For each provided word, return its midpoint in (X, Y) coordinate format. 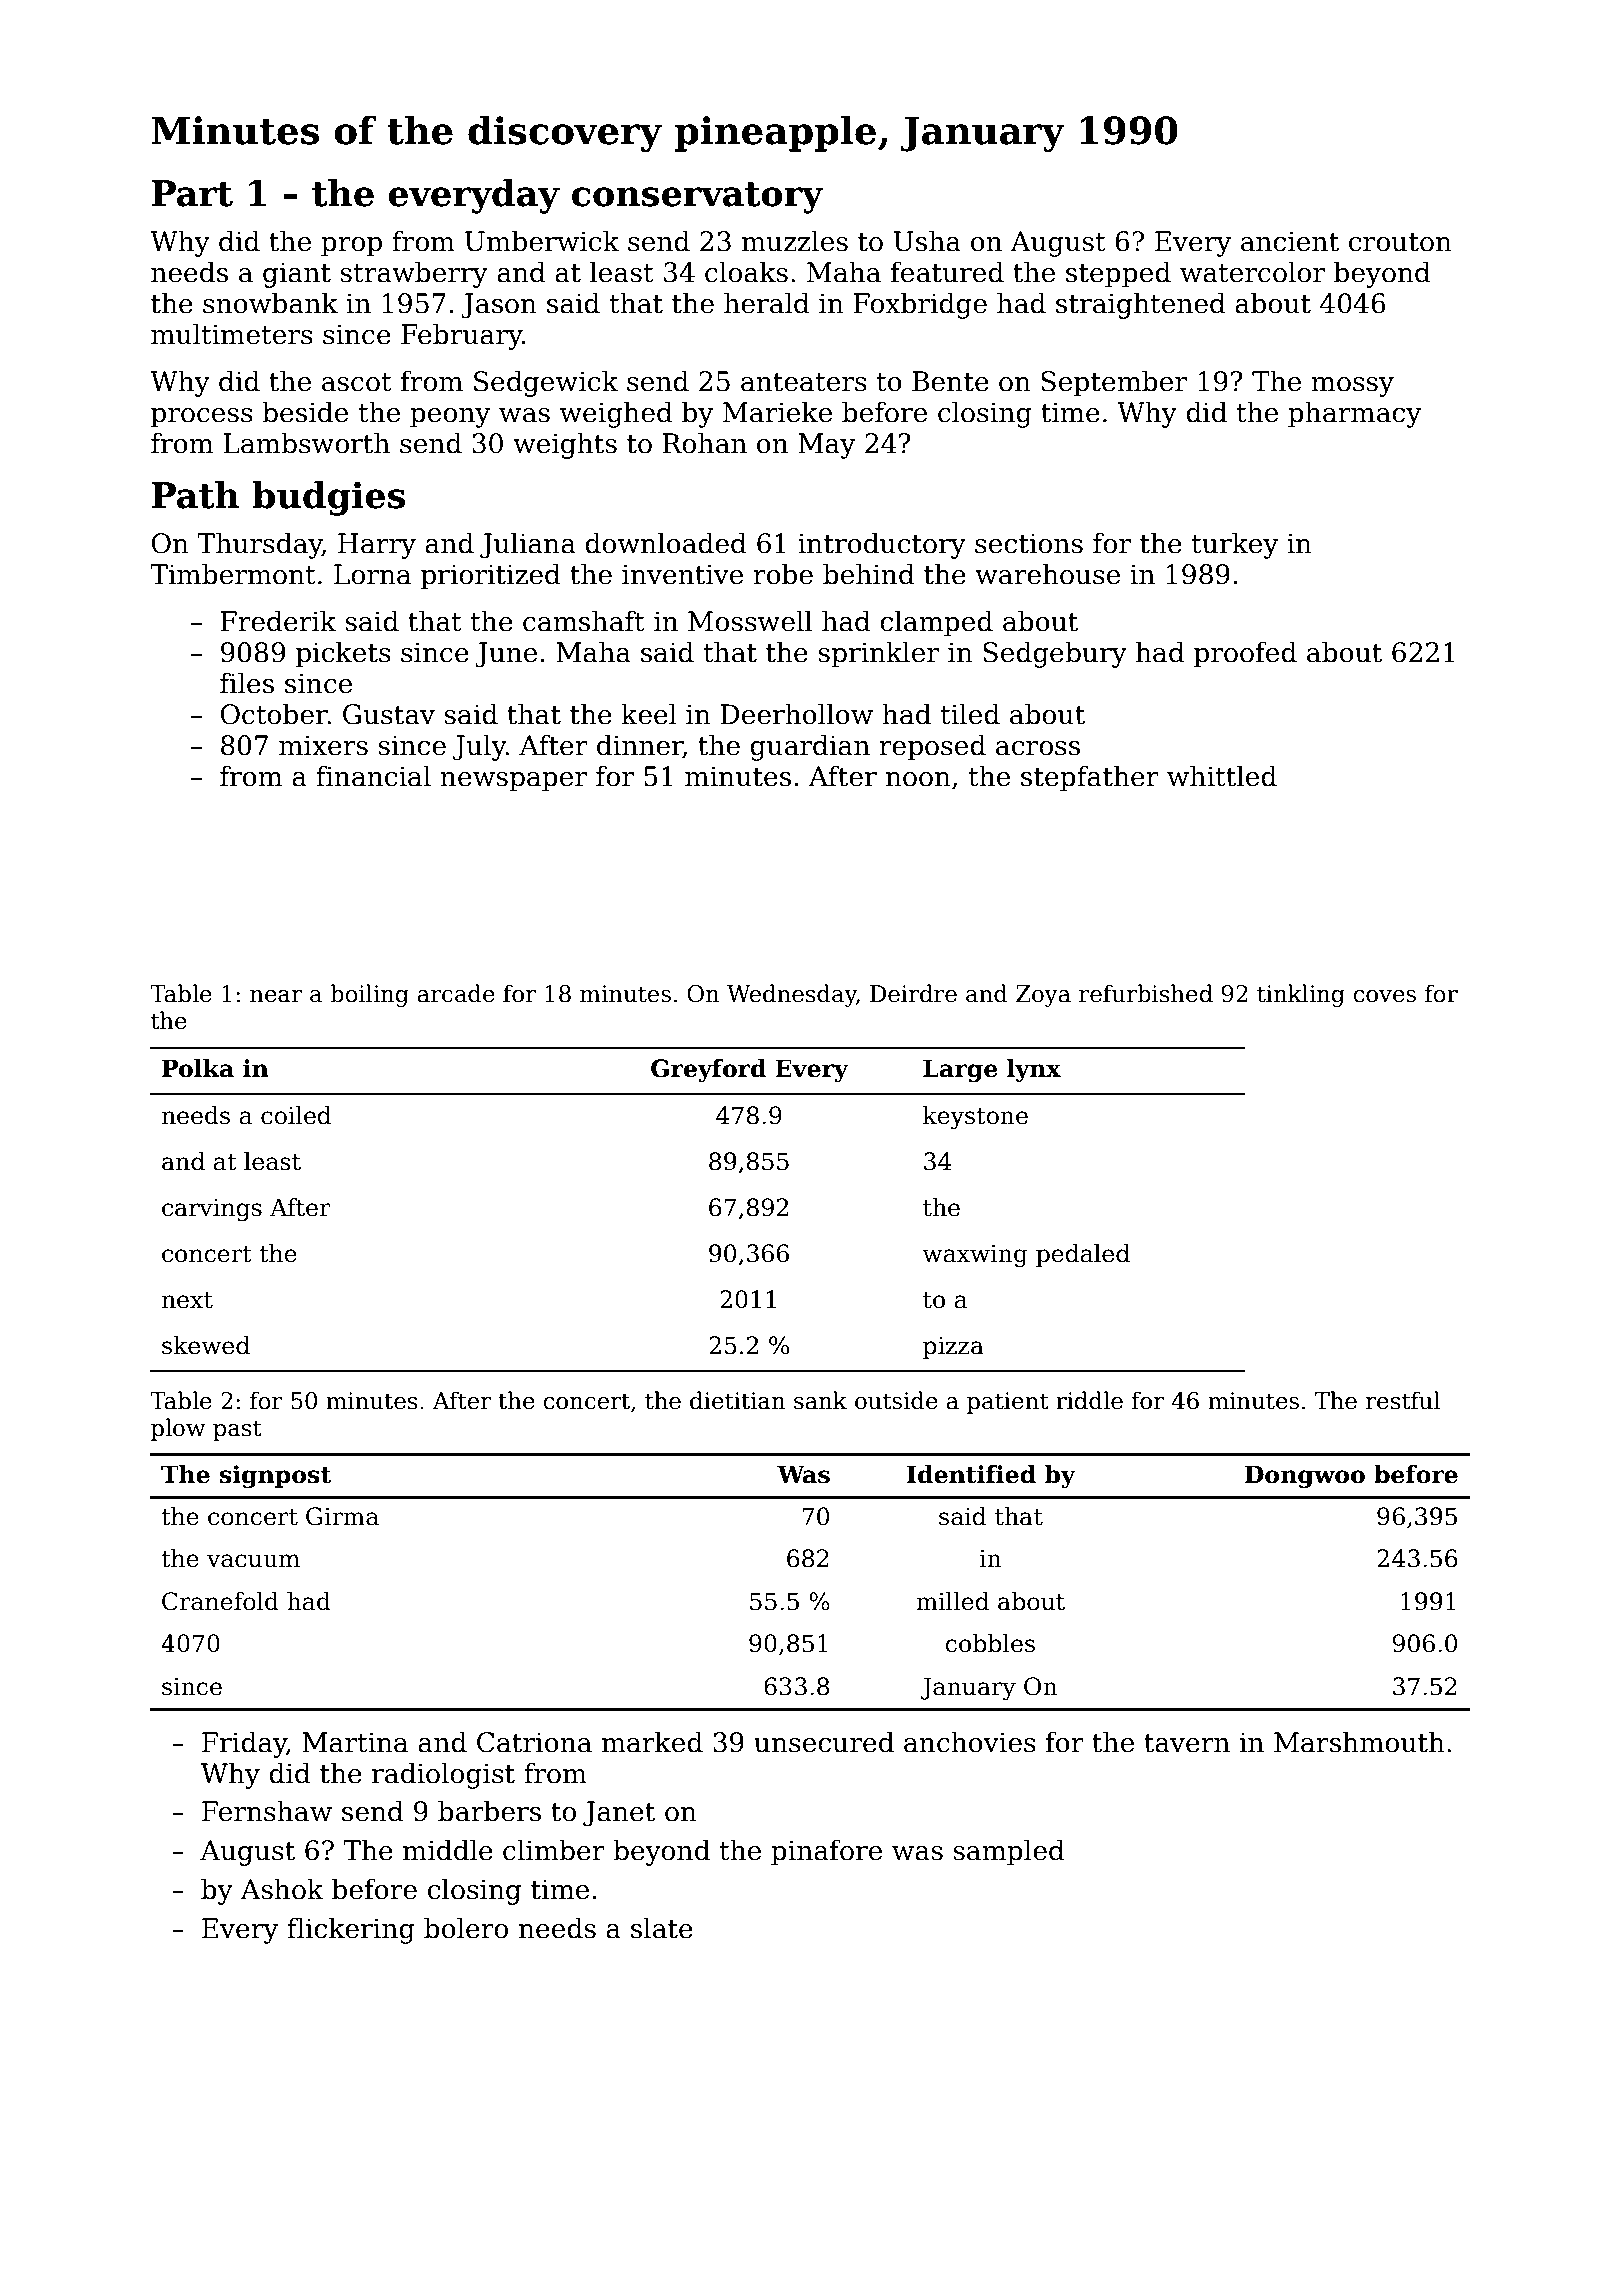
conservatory (698, 198)
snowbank (270, 303)
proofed (1245, 654)
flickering (351, 1930)
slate (662, 1928)
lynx (1034, 1070)
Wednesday (792, 995)
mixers (323, 745)
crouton (1400, 242)
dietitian (737, 1400)
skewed (206, 1345)
